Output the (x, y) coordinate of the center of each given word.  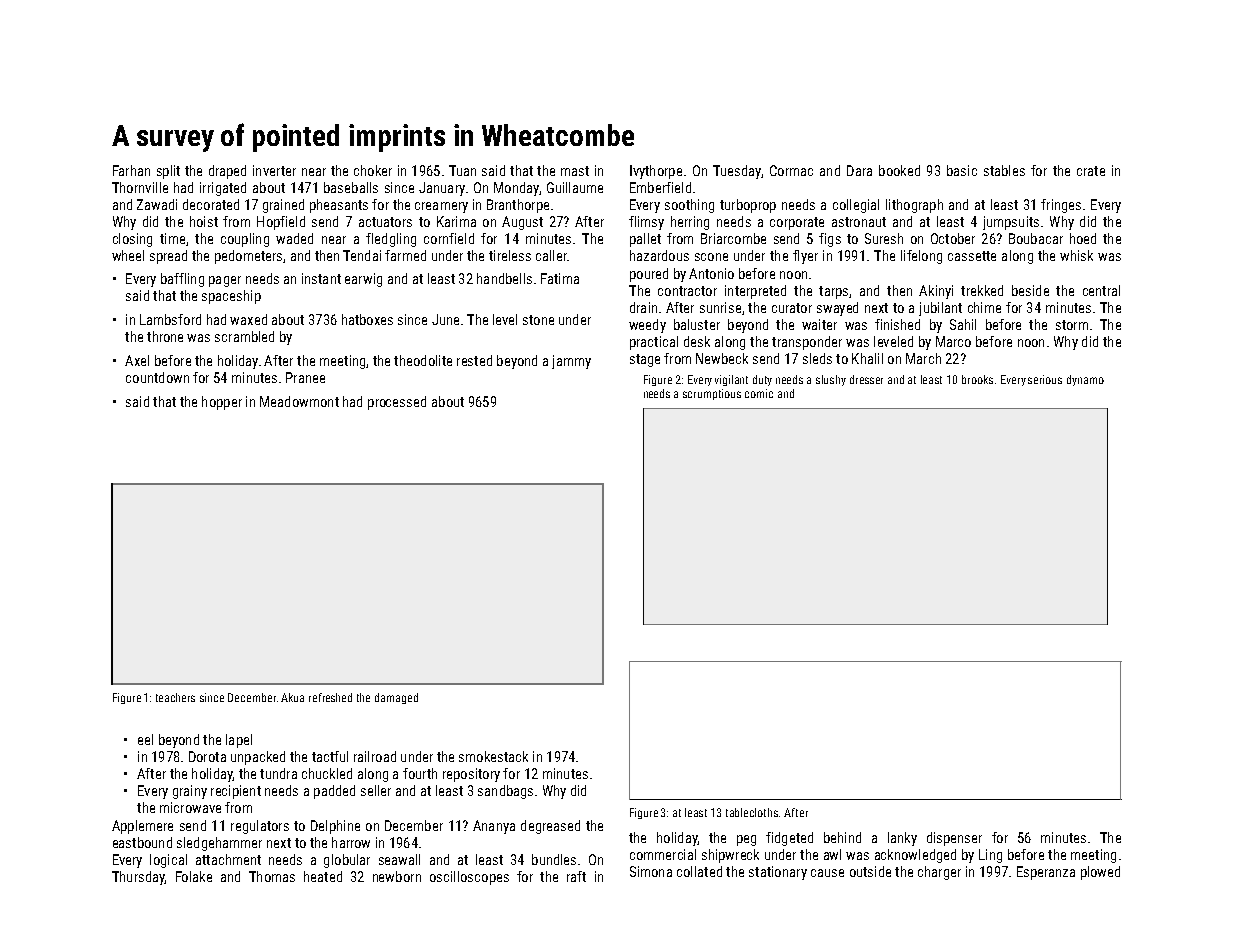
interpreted (755, 292)
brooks (977, 379)
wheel (128, 255)
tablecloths (752, 812)
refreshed (330, 697)
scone (711, 257)
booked (899, 170)
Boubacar (1036, 238)
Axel (137, 360)
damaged (396, 698)
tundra (278, 773)
